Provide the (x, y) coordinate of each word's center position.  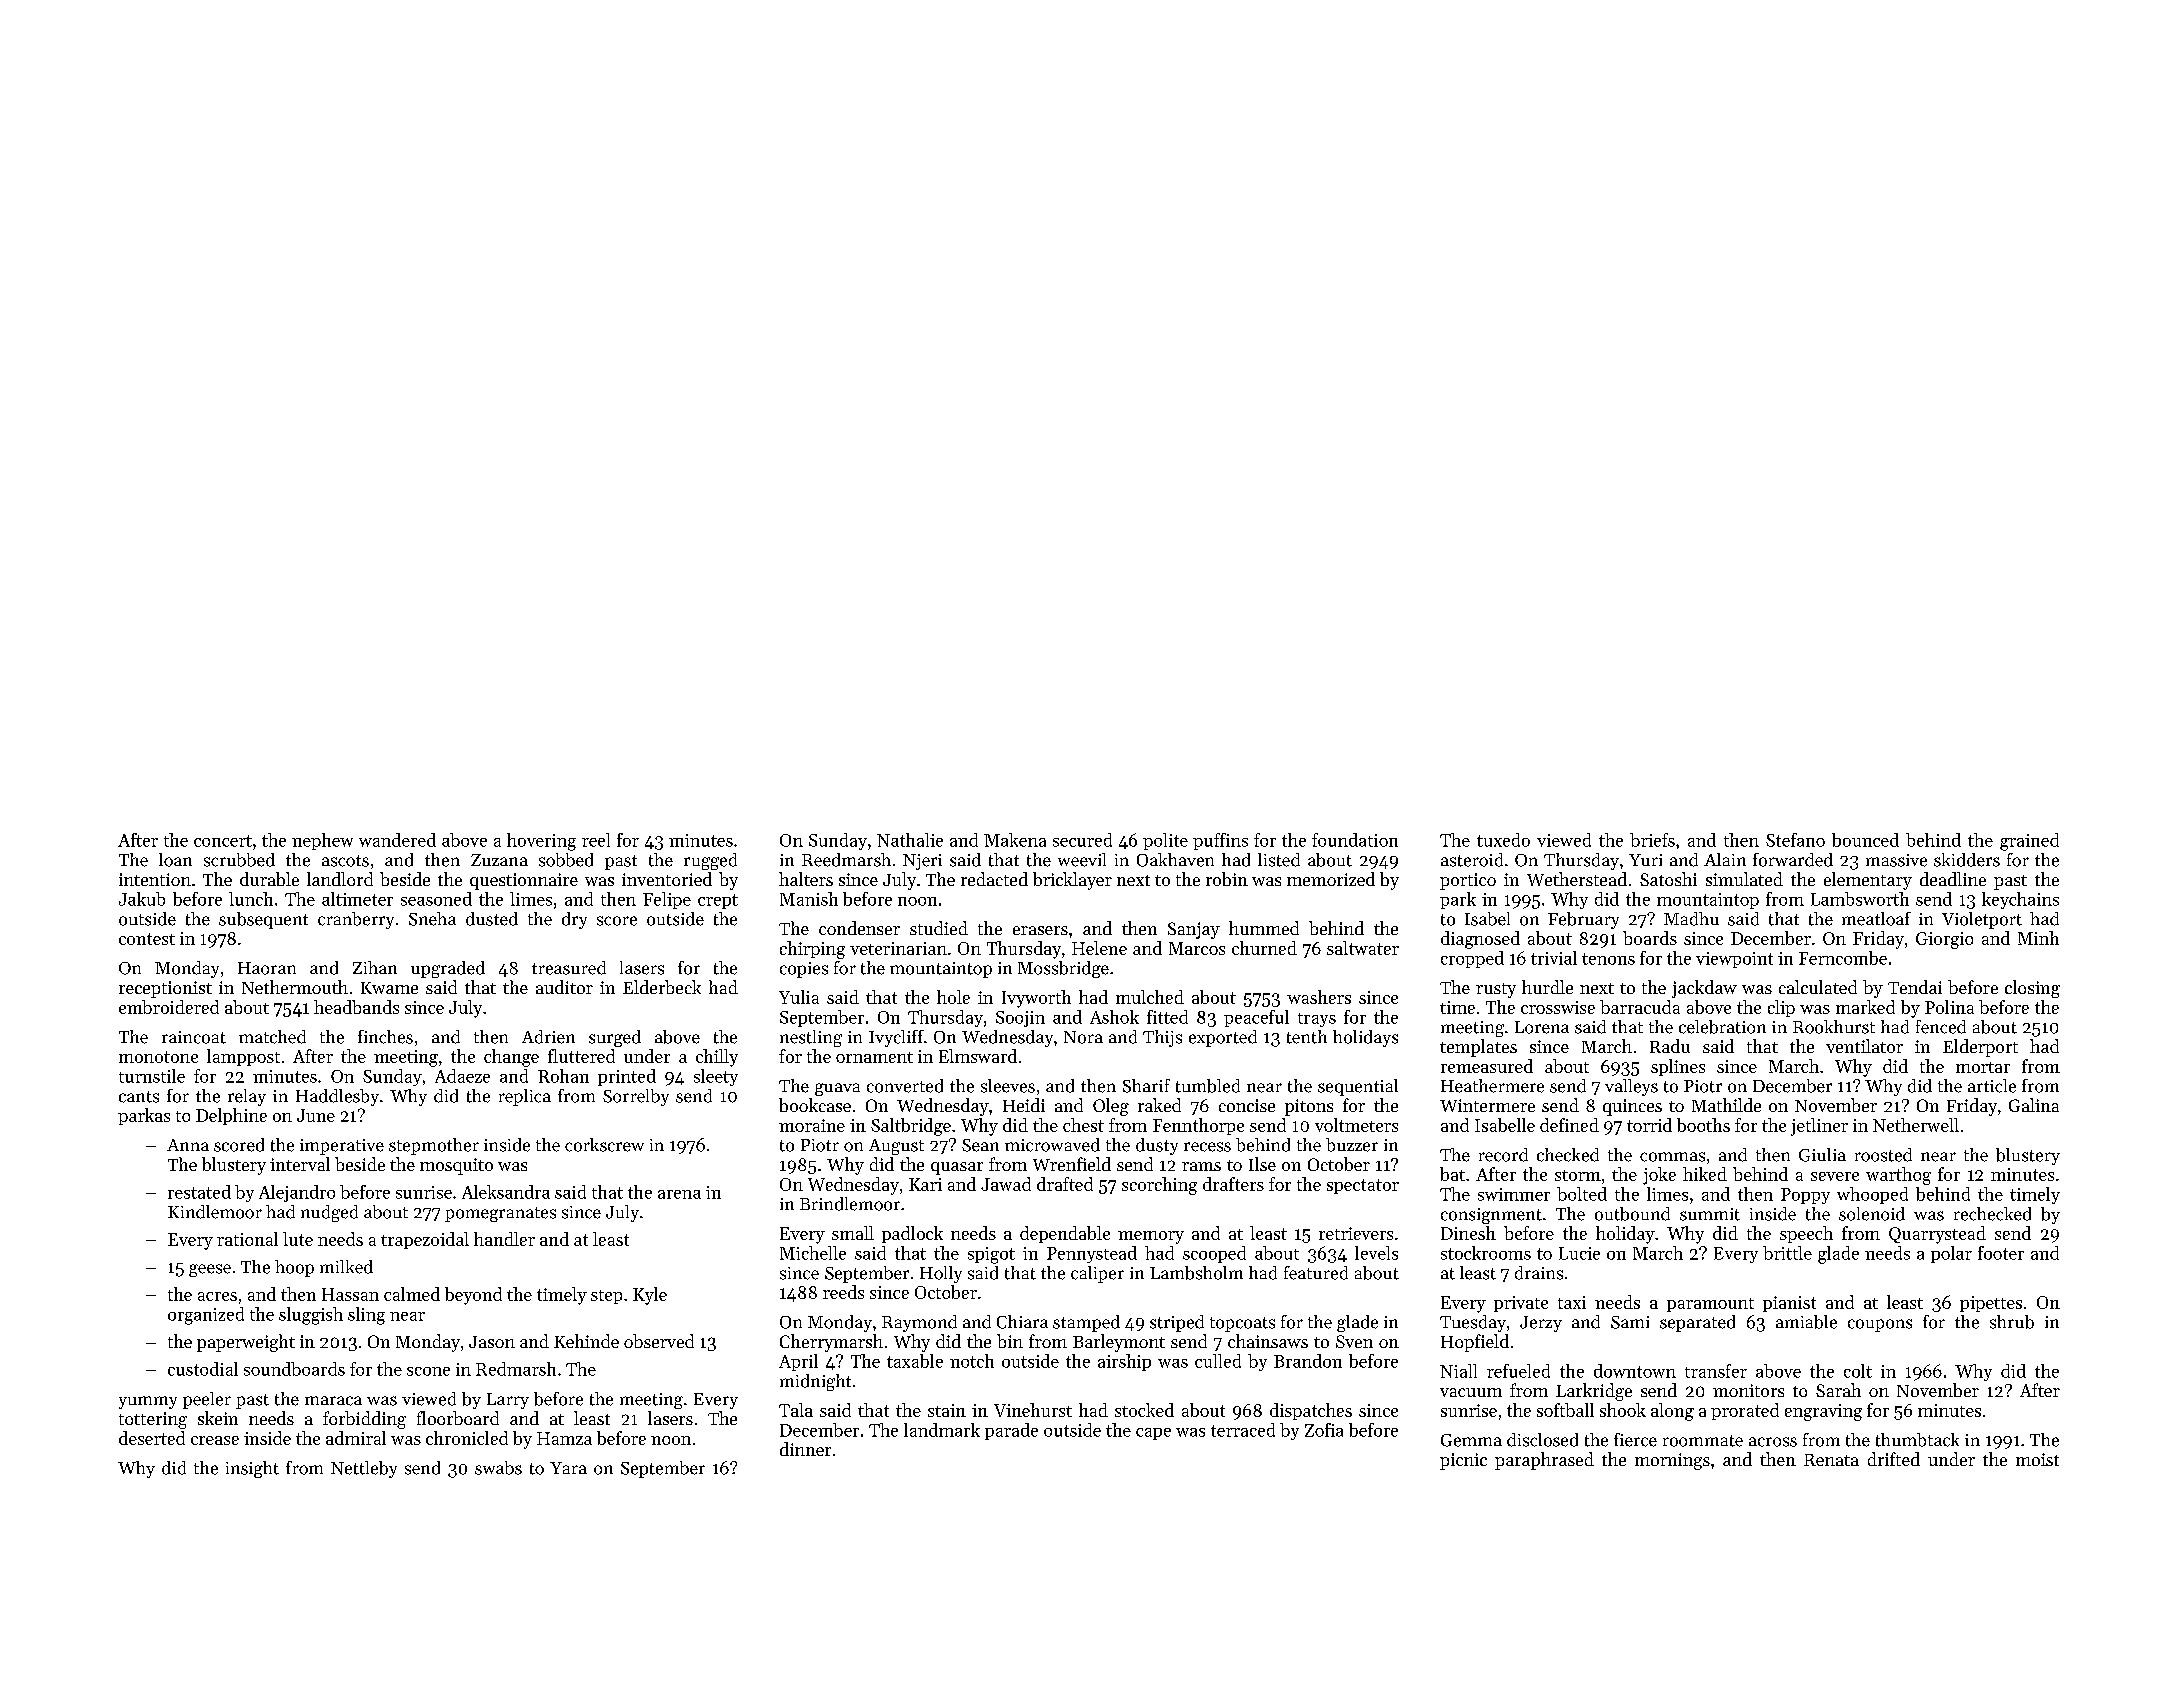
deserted (152, 1438)
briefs (1652, 840)
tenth (1307, 1037)
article (1992, 1086)
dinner (805, 1449)
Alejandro (297, 1193)
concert (223, 841)
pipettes (1991, 1304)
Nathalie (910, 840)
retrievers (1356, 1233)
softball (1565, 1410)
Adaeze (462, 1076)
